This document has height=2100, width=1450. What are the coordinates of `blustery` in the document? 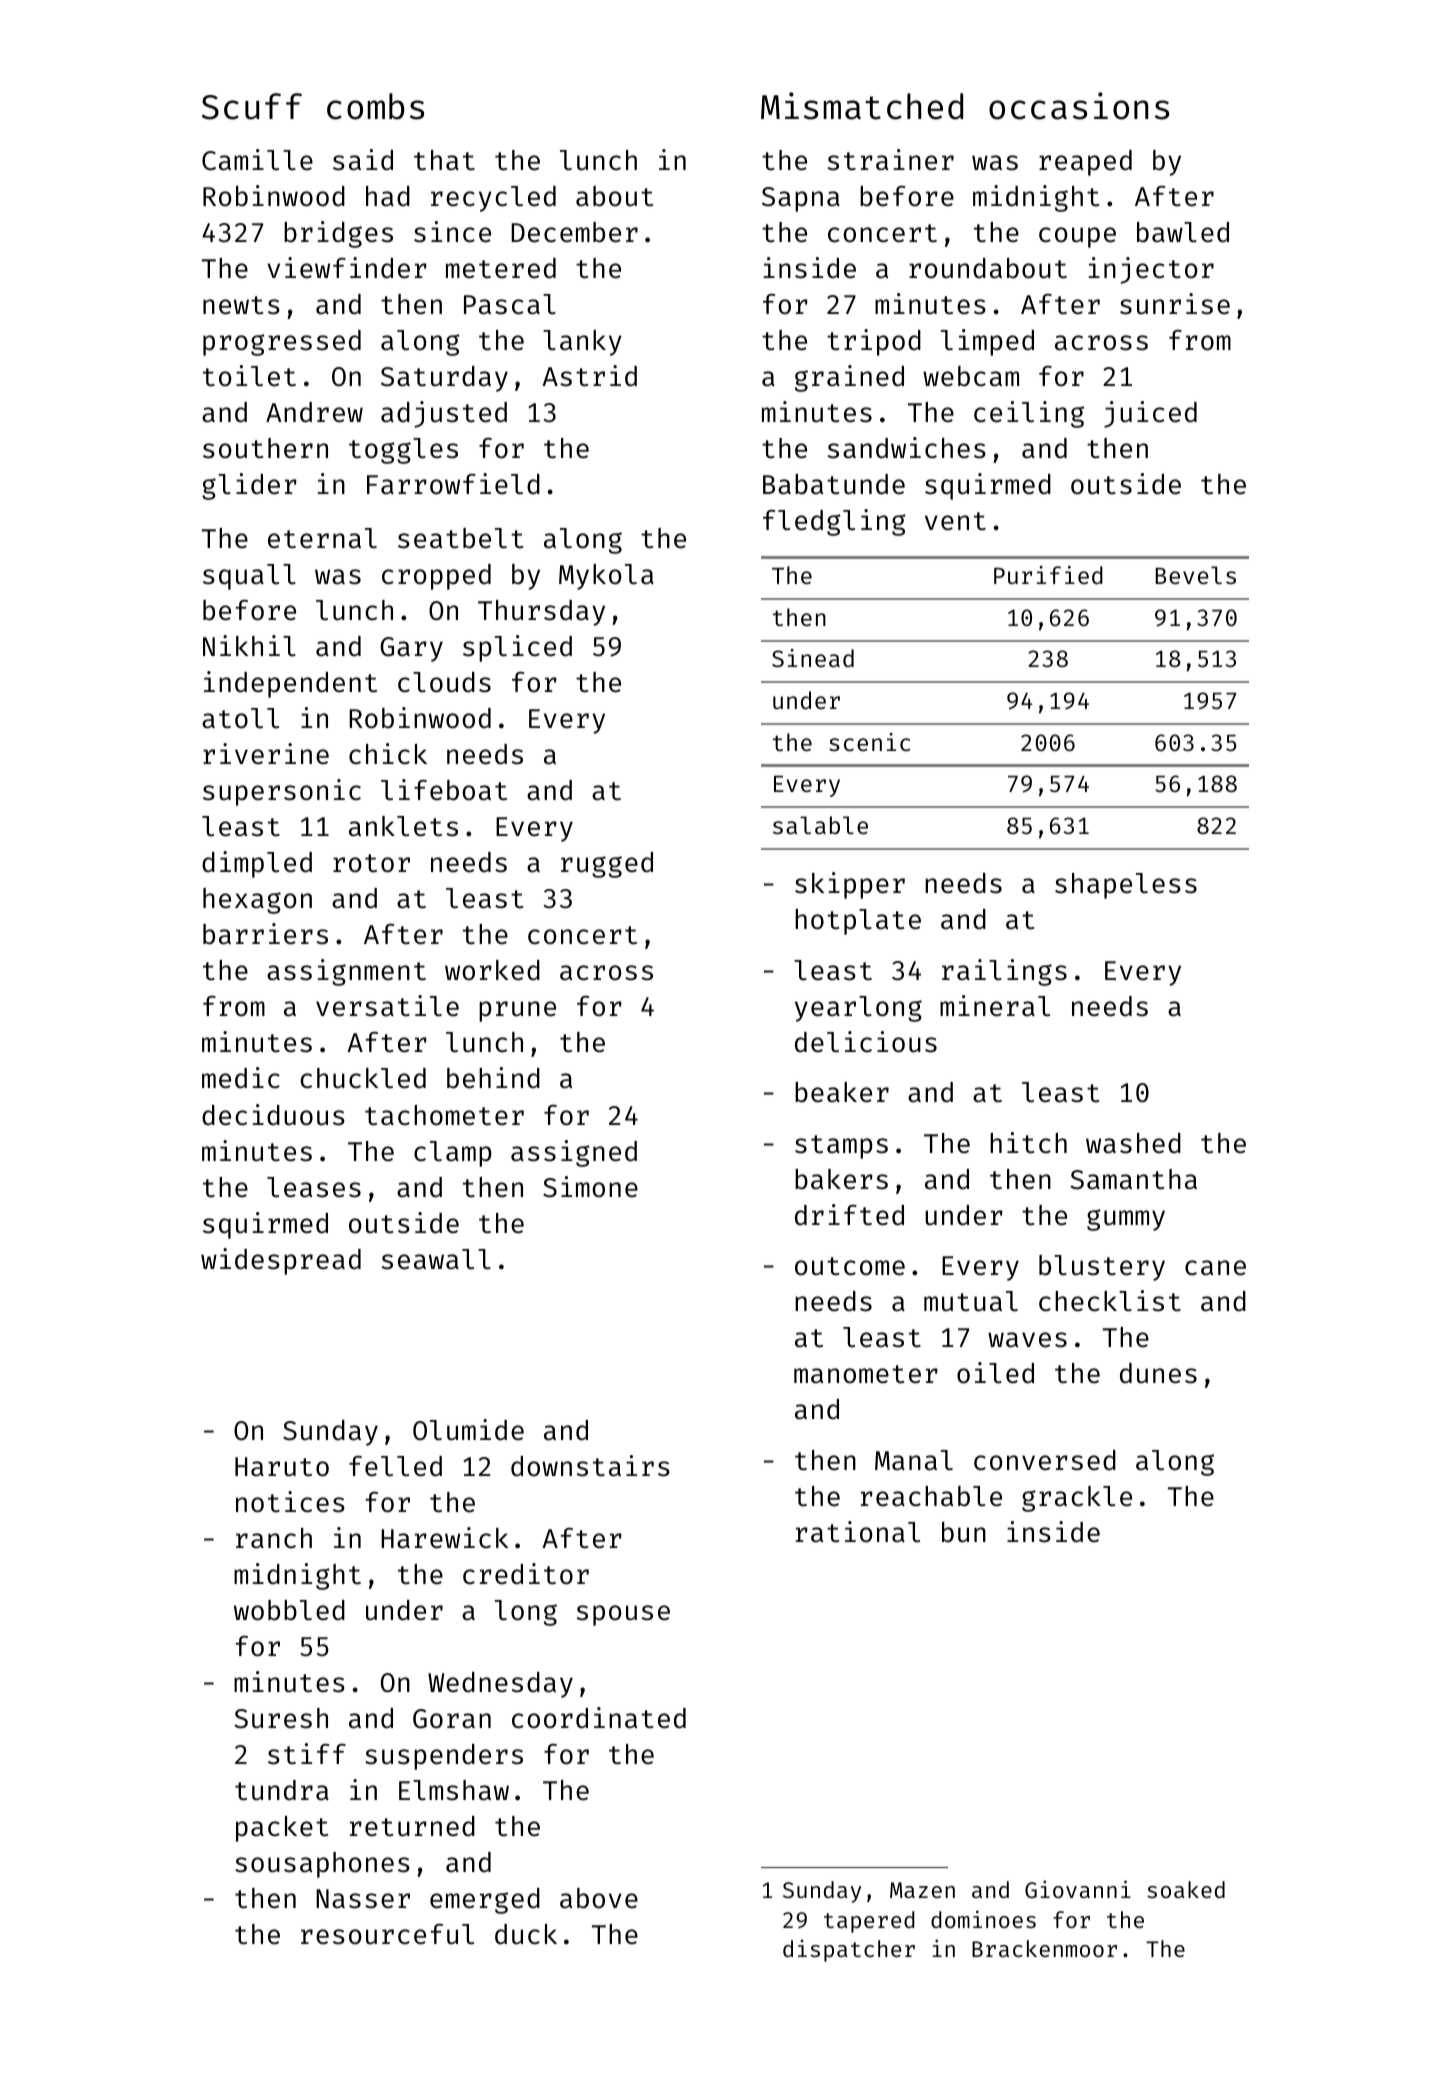 It's located at (1102, 1268).
